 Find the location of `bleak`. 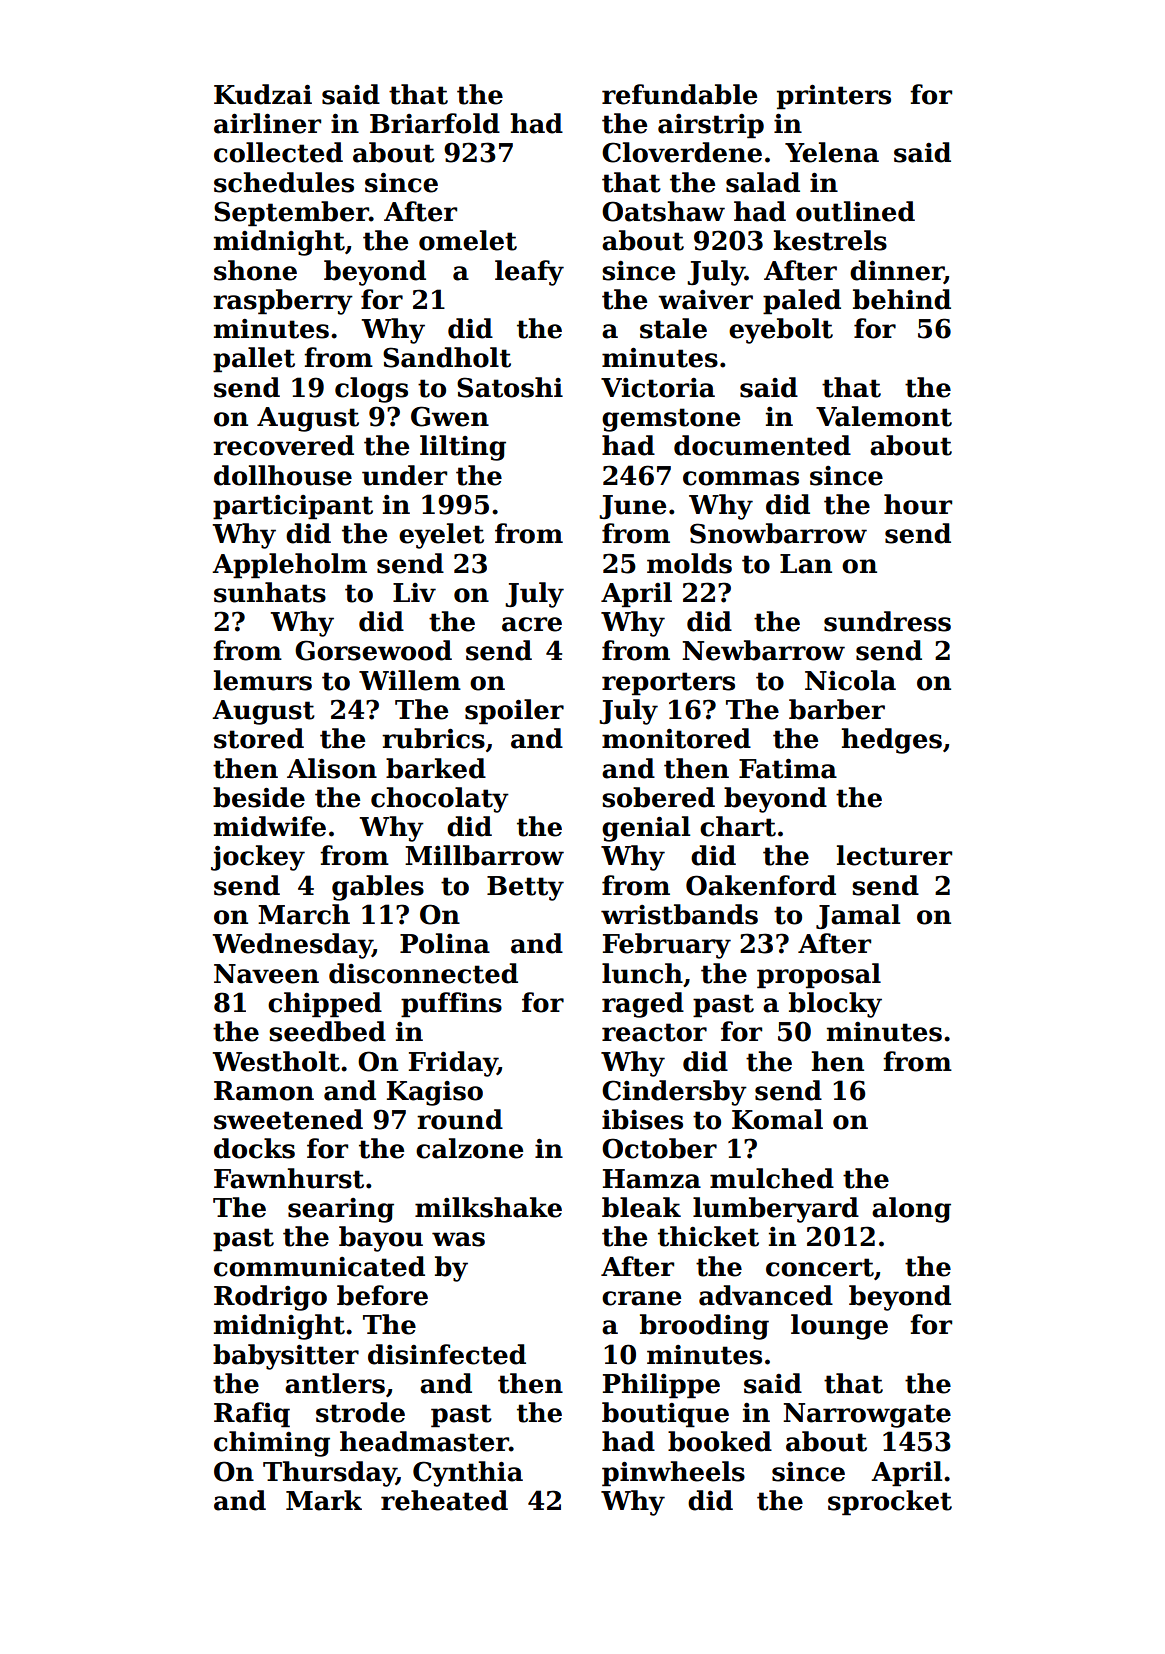

bleak is located at coordinates (641, 1207).
